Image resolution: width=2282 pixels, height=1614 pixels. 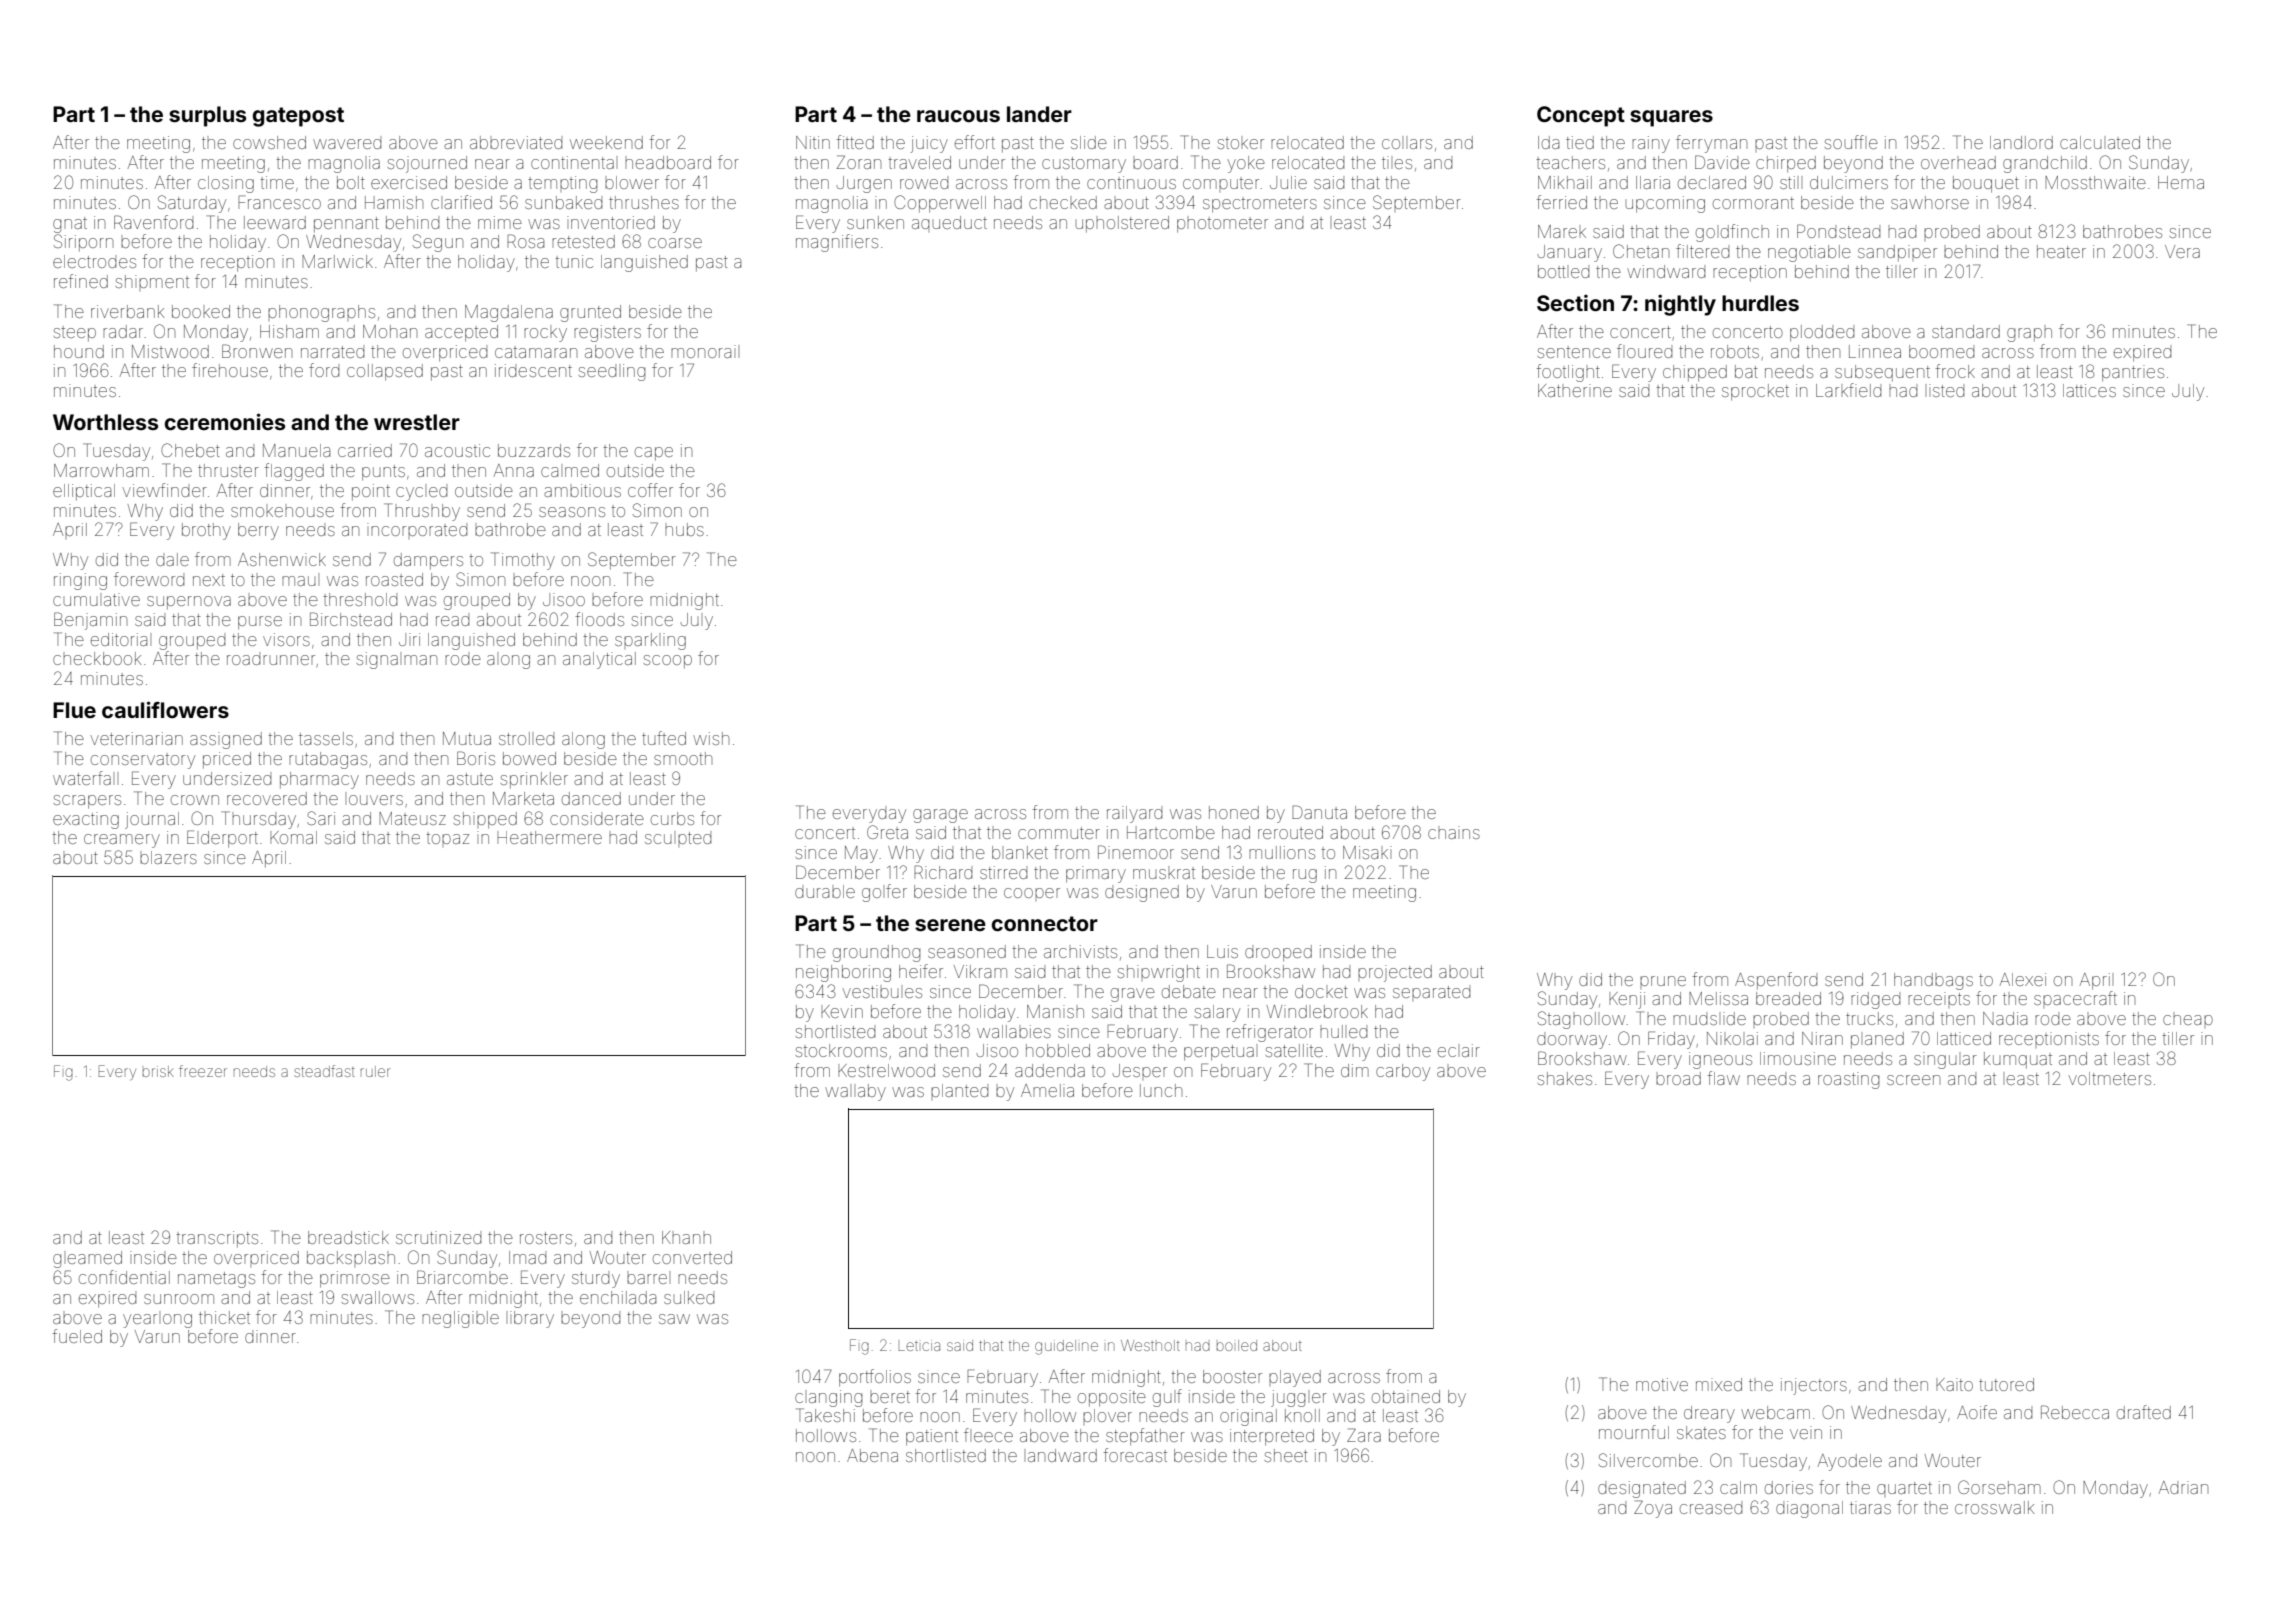 What do you see at coordinates (1062, 1455) in the screenshot?
I see `landward` at bounding box center [1062, 1455].
